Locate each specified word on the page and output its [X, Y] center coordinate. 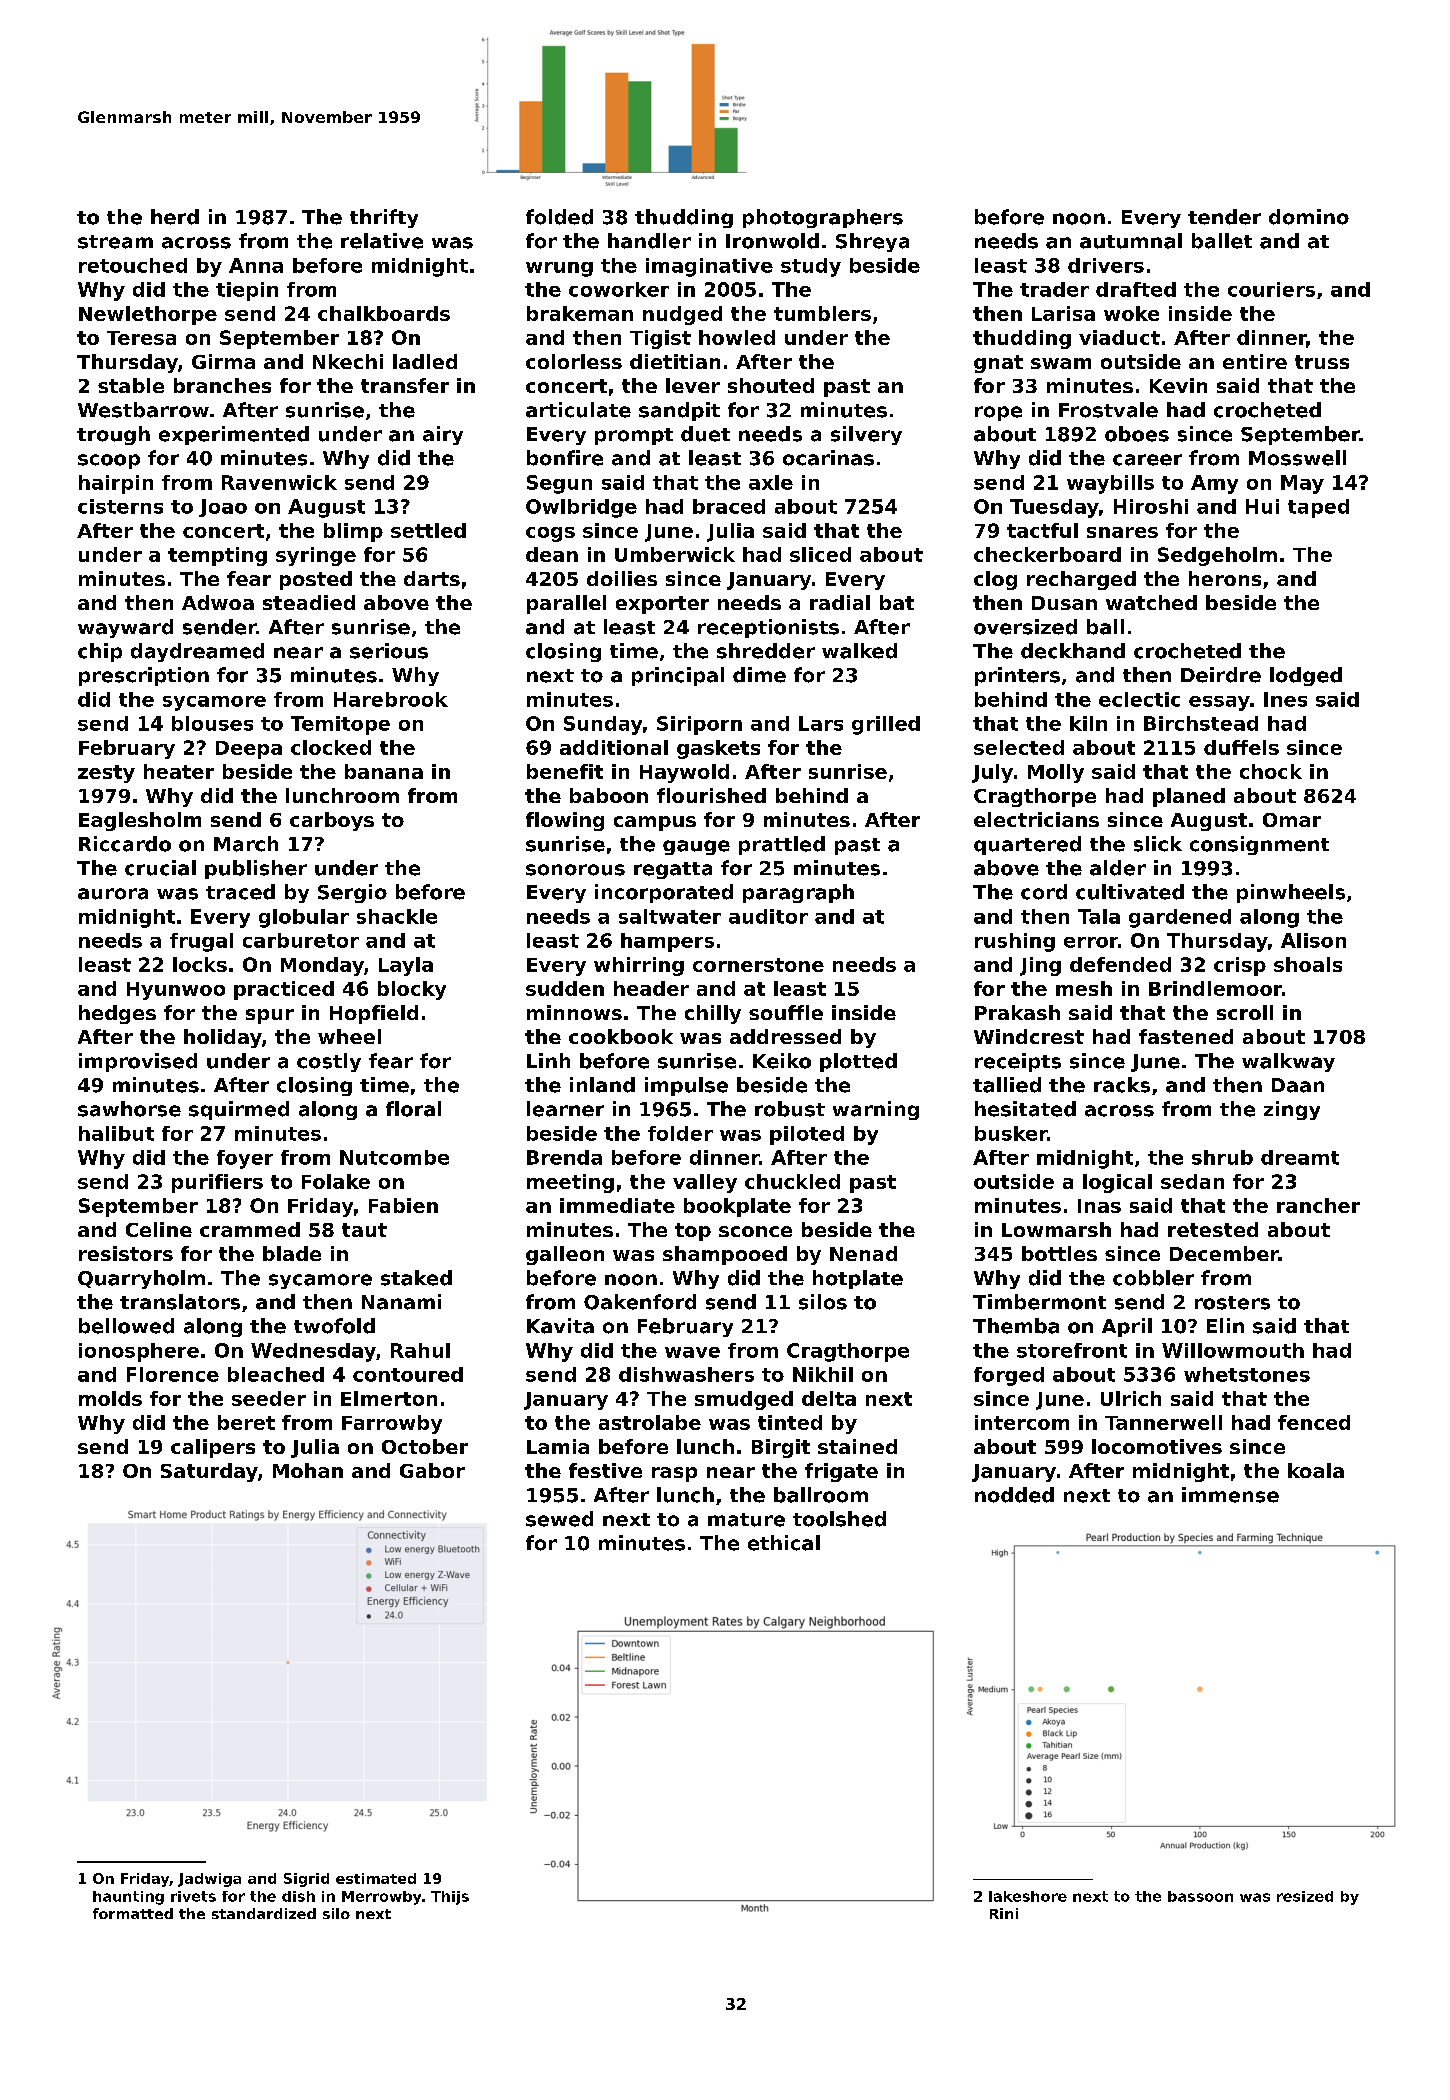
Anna [256, 265]
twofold [334, 1326]
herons [1225, 578]
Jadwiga [209, 1880]
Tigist [660, 339]
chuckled [792, 1181]
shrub [1222, 1157]
